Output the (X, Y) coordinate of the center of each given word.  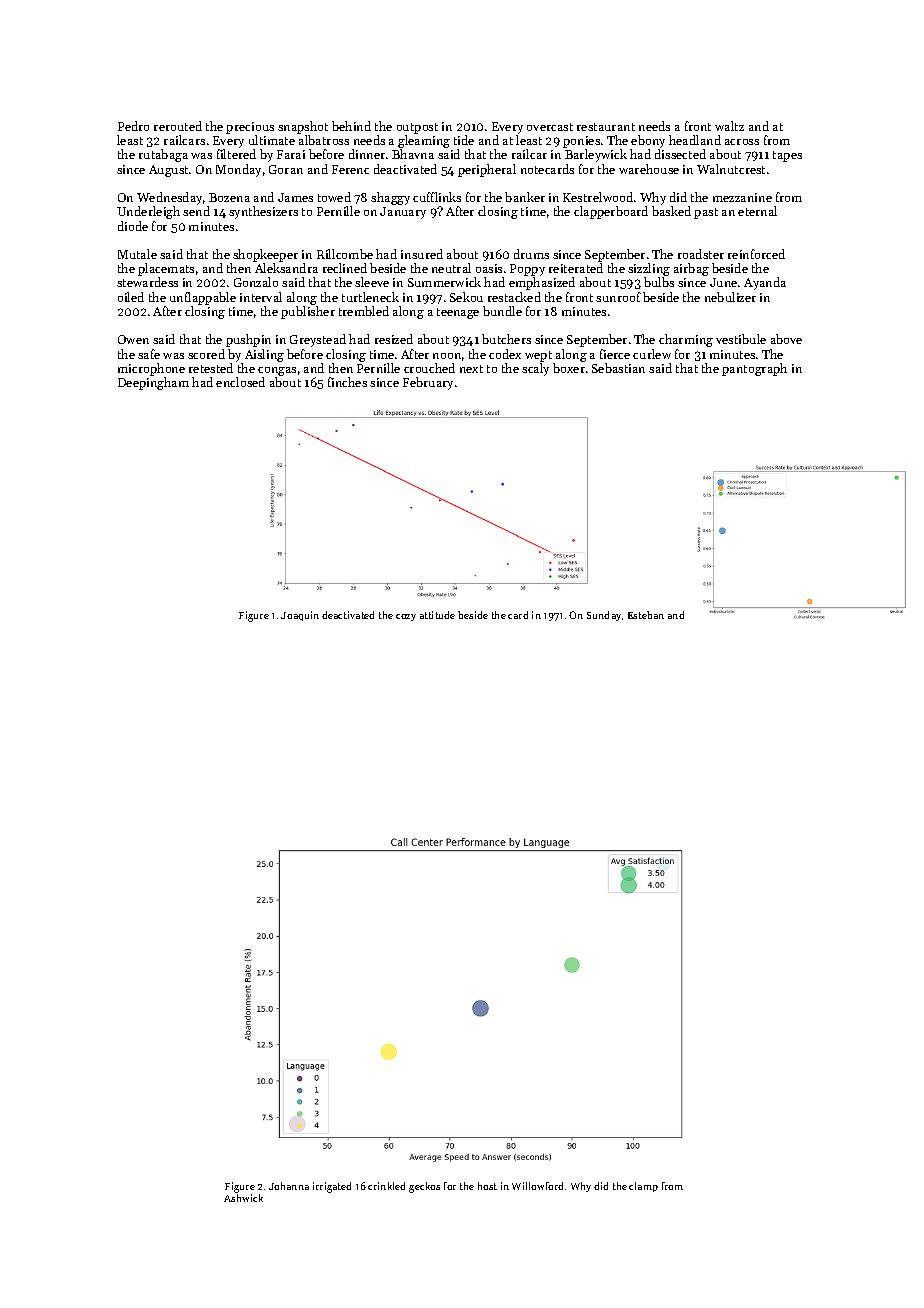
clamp (643, 1187)
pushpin (248, 340)
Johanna (289, 1186)
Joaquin (300, 616)
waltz (729, 126)
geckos (424, 1187)
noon (447, 356)
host (487, 1186)
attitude (437, 615)
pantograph (754, 369)
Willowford (537, 1186)
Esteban (646, 615)
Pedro (133, 126)
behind (351, 126)
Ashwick (243, 1198)
